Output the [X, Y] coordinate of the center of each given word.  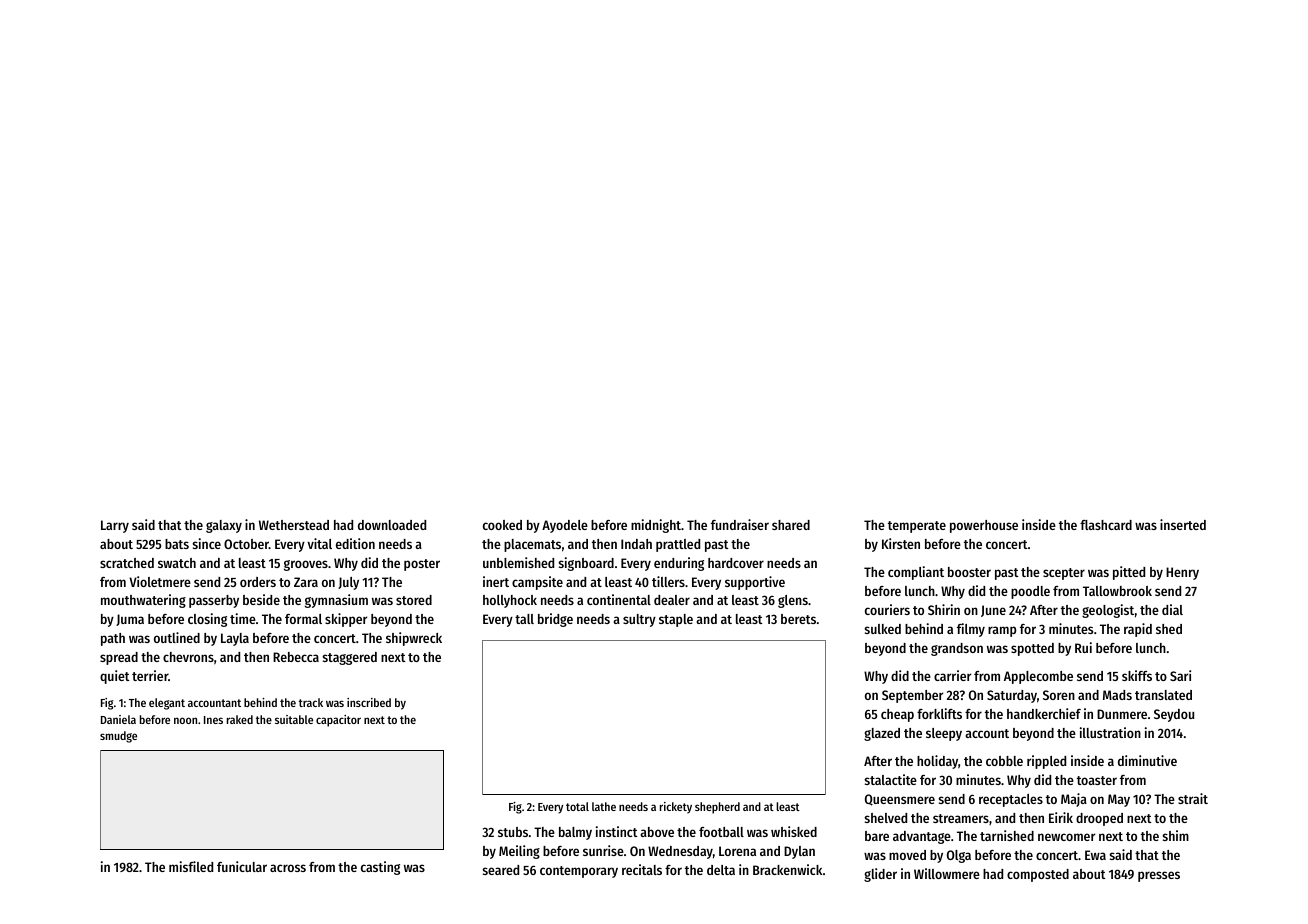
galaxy [224, 526]
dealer [672, 600]
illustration [1110, 732]
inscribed [369, 702]
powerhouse [984, 526]
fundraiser [740, 524]
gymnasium [336, 601]
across [288, 868]
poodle [1030, 592]
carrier [952, 675]
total [577, 806]
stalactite [890, 779]
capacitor [338, 721]
